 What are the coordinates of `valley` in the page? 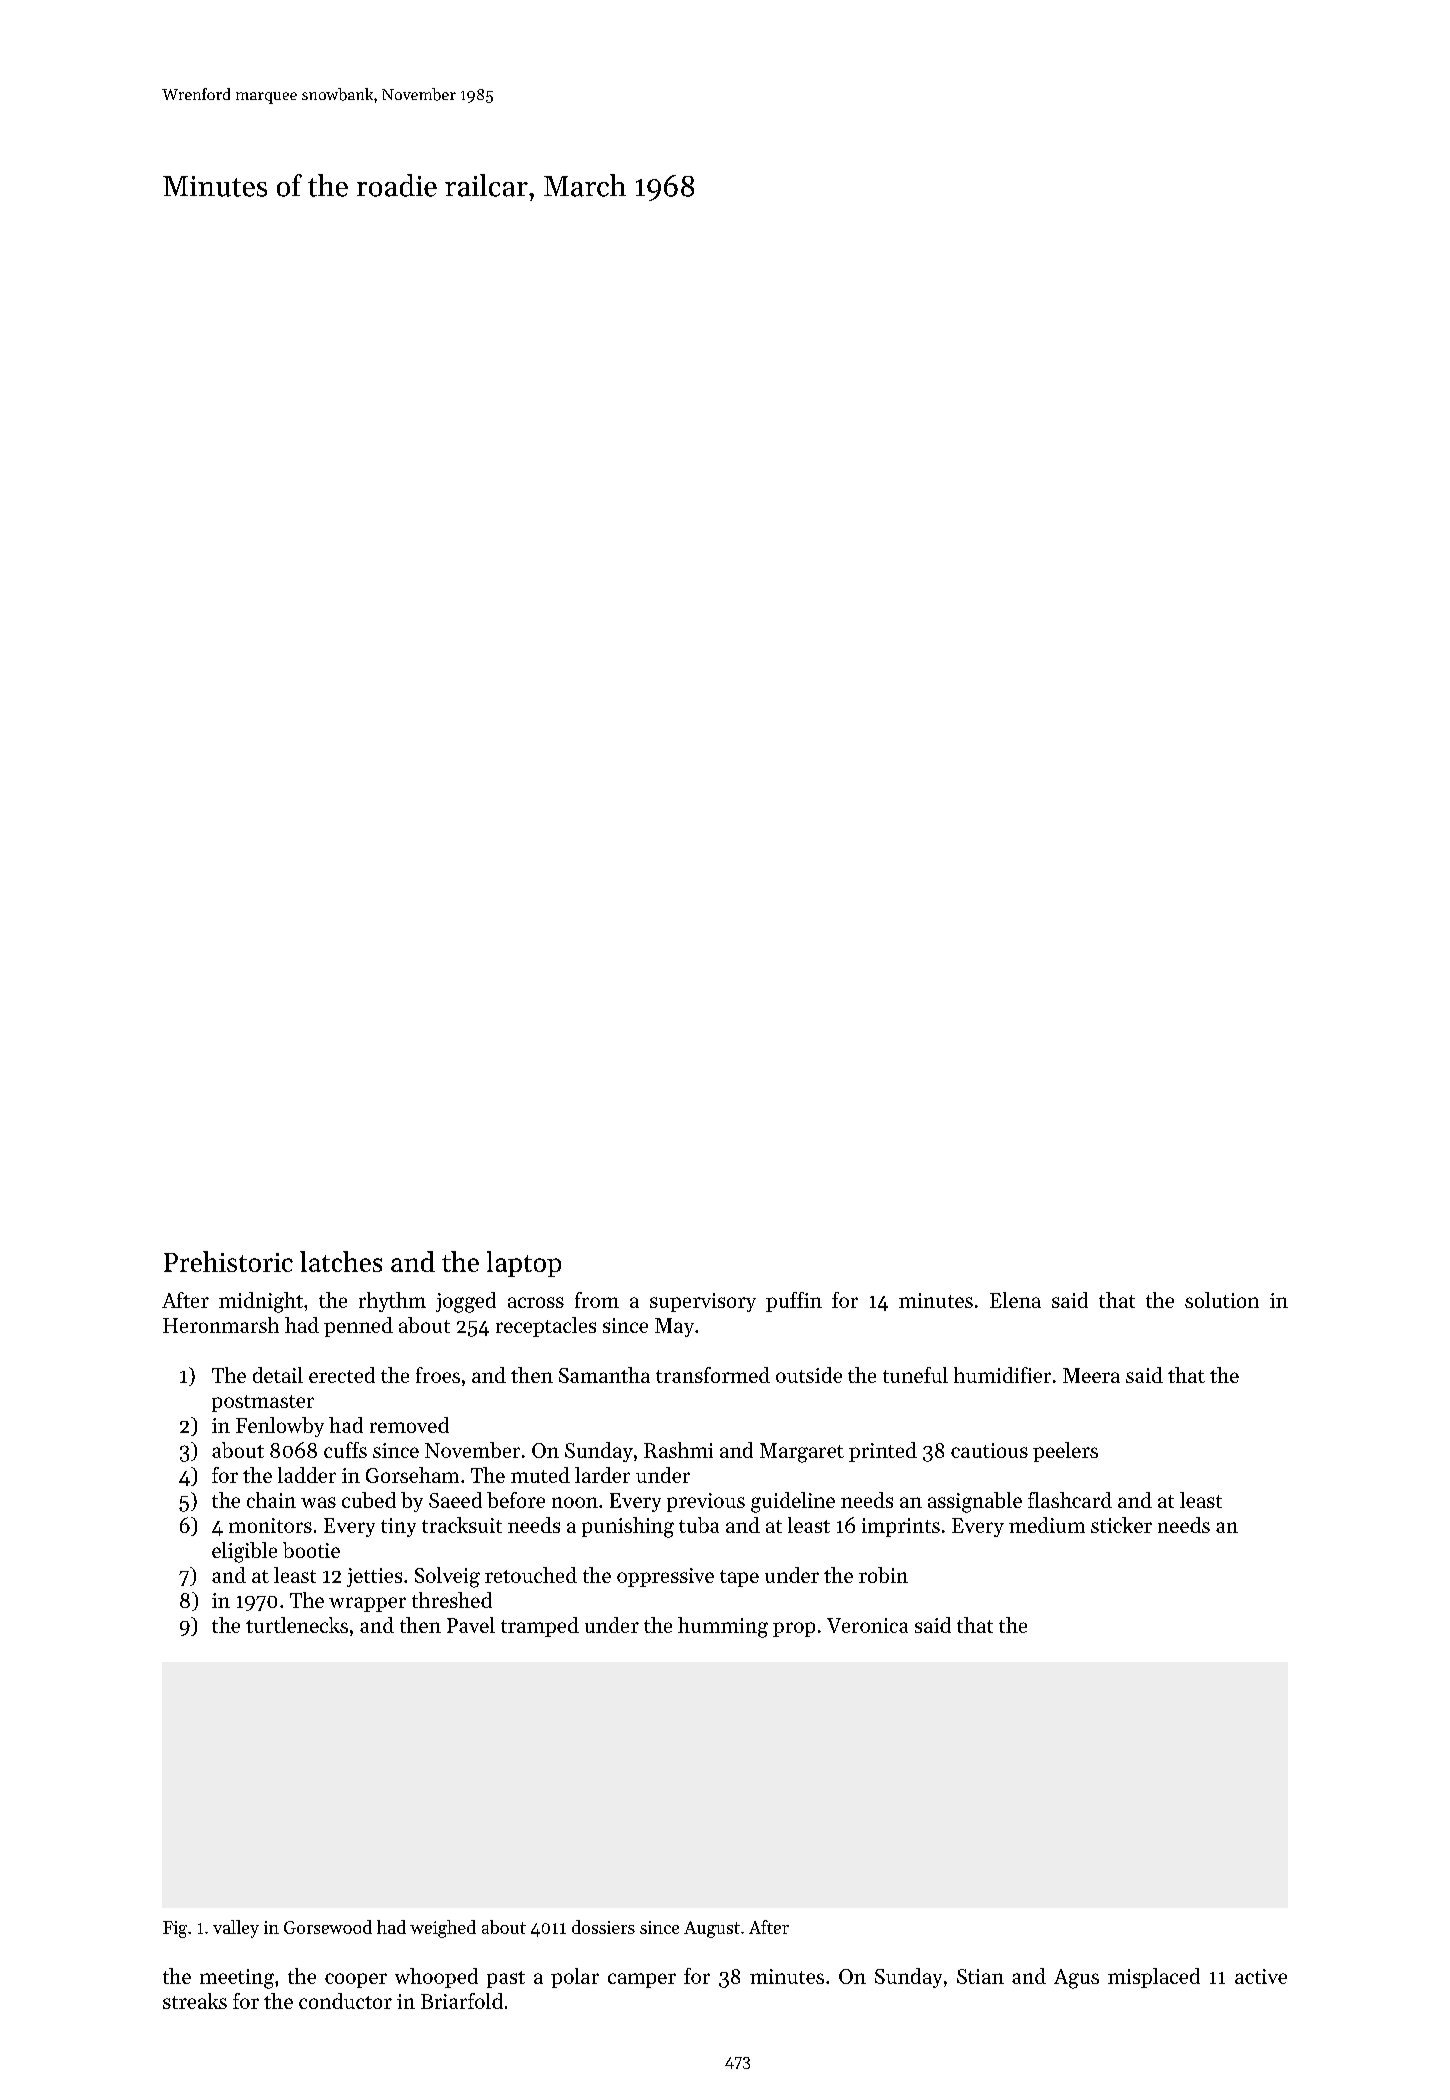 It's located at (236, 1929).
